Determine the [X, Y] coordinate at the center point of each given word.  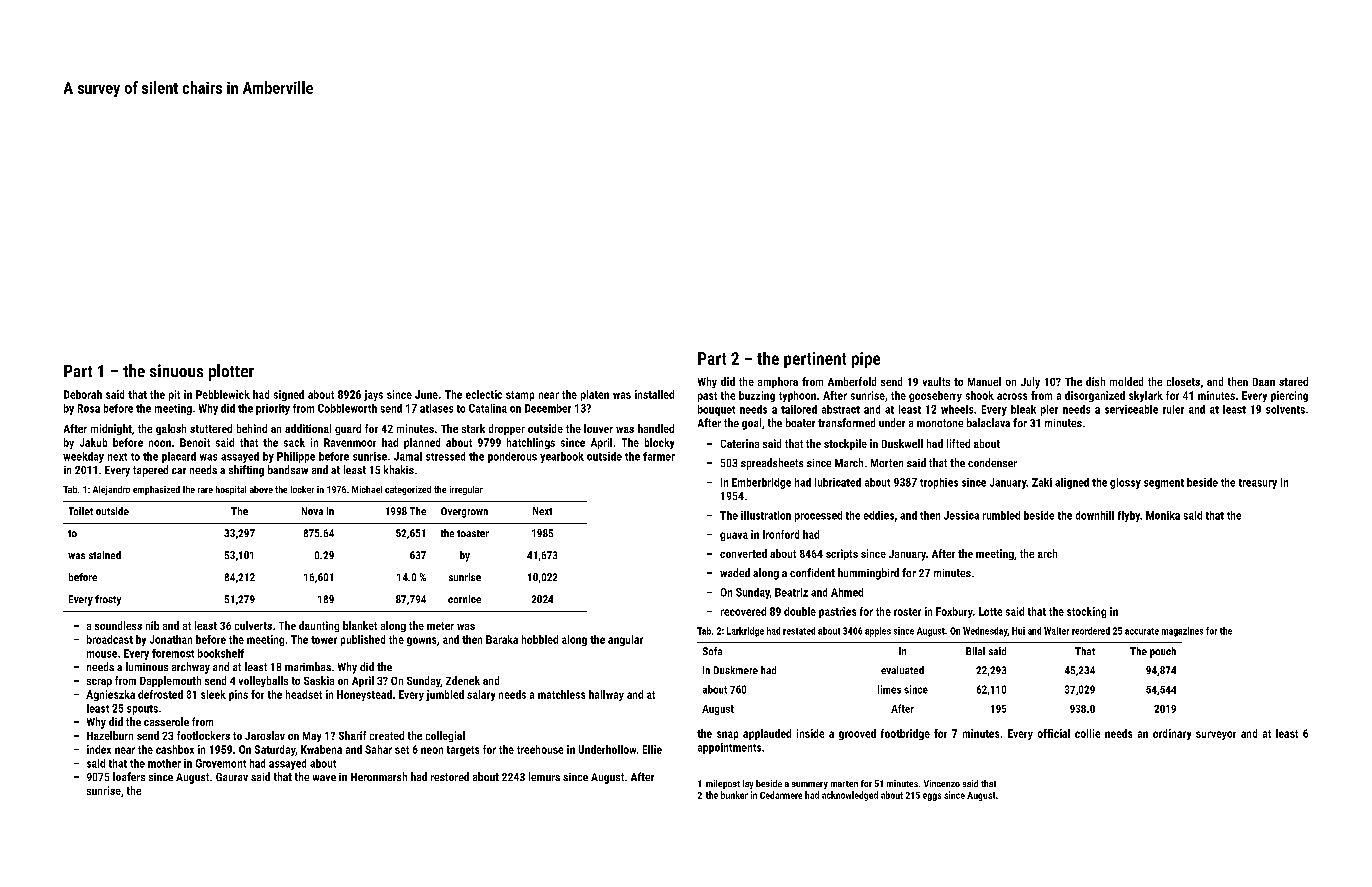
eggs [932, 797]
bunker [734, 795]
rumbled [1001, 515]
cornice [464, 599]
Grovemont [221, 763]
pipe [866, 360]
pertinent [815, 360]
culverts [253, 625]
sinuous [176, 370]
